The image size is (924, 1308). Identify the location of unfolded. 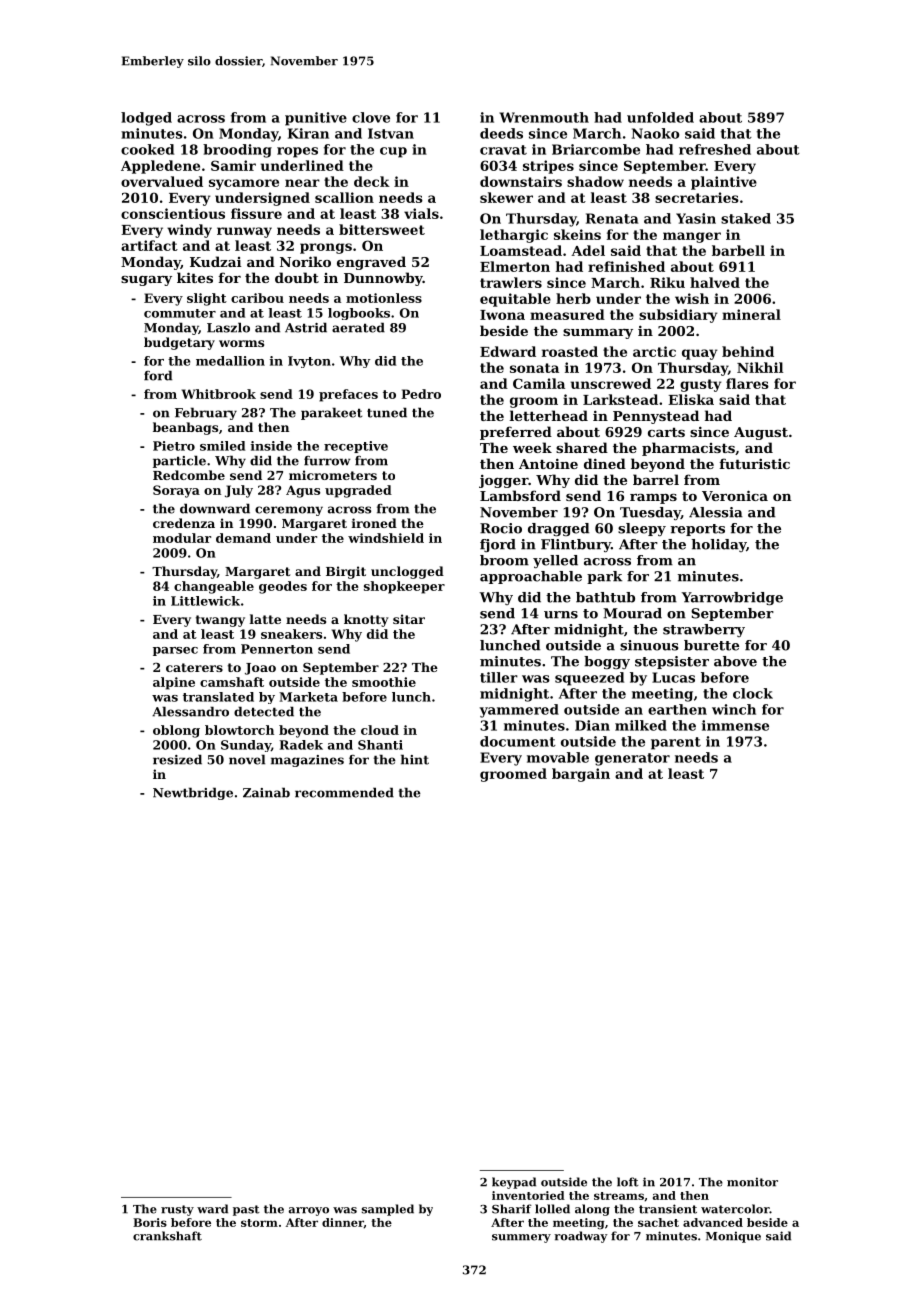
(660, 117).
